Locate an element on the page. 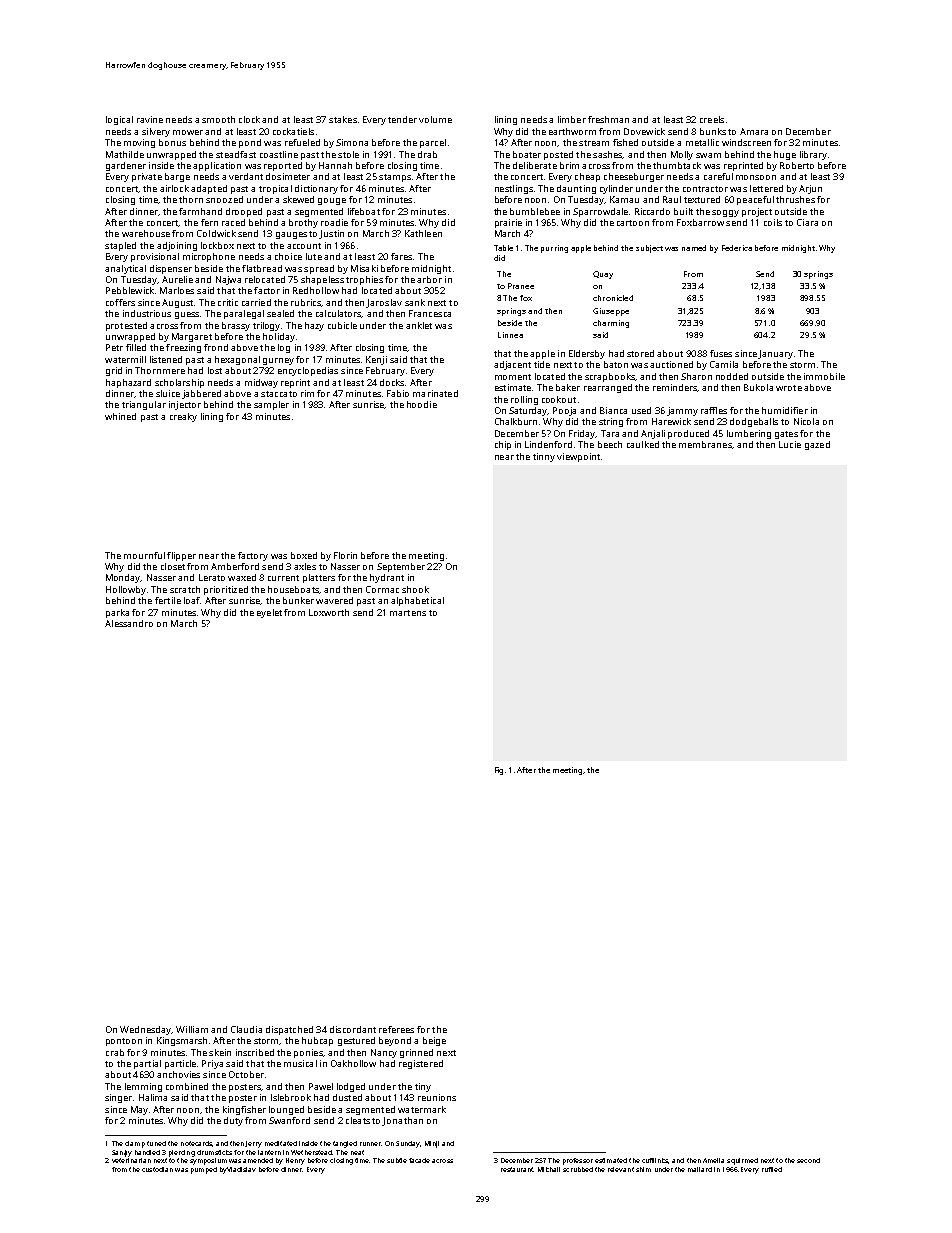 This image has height=1233, width=952. Amara is located at coordinates (754, 131).
